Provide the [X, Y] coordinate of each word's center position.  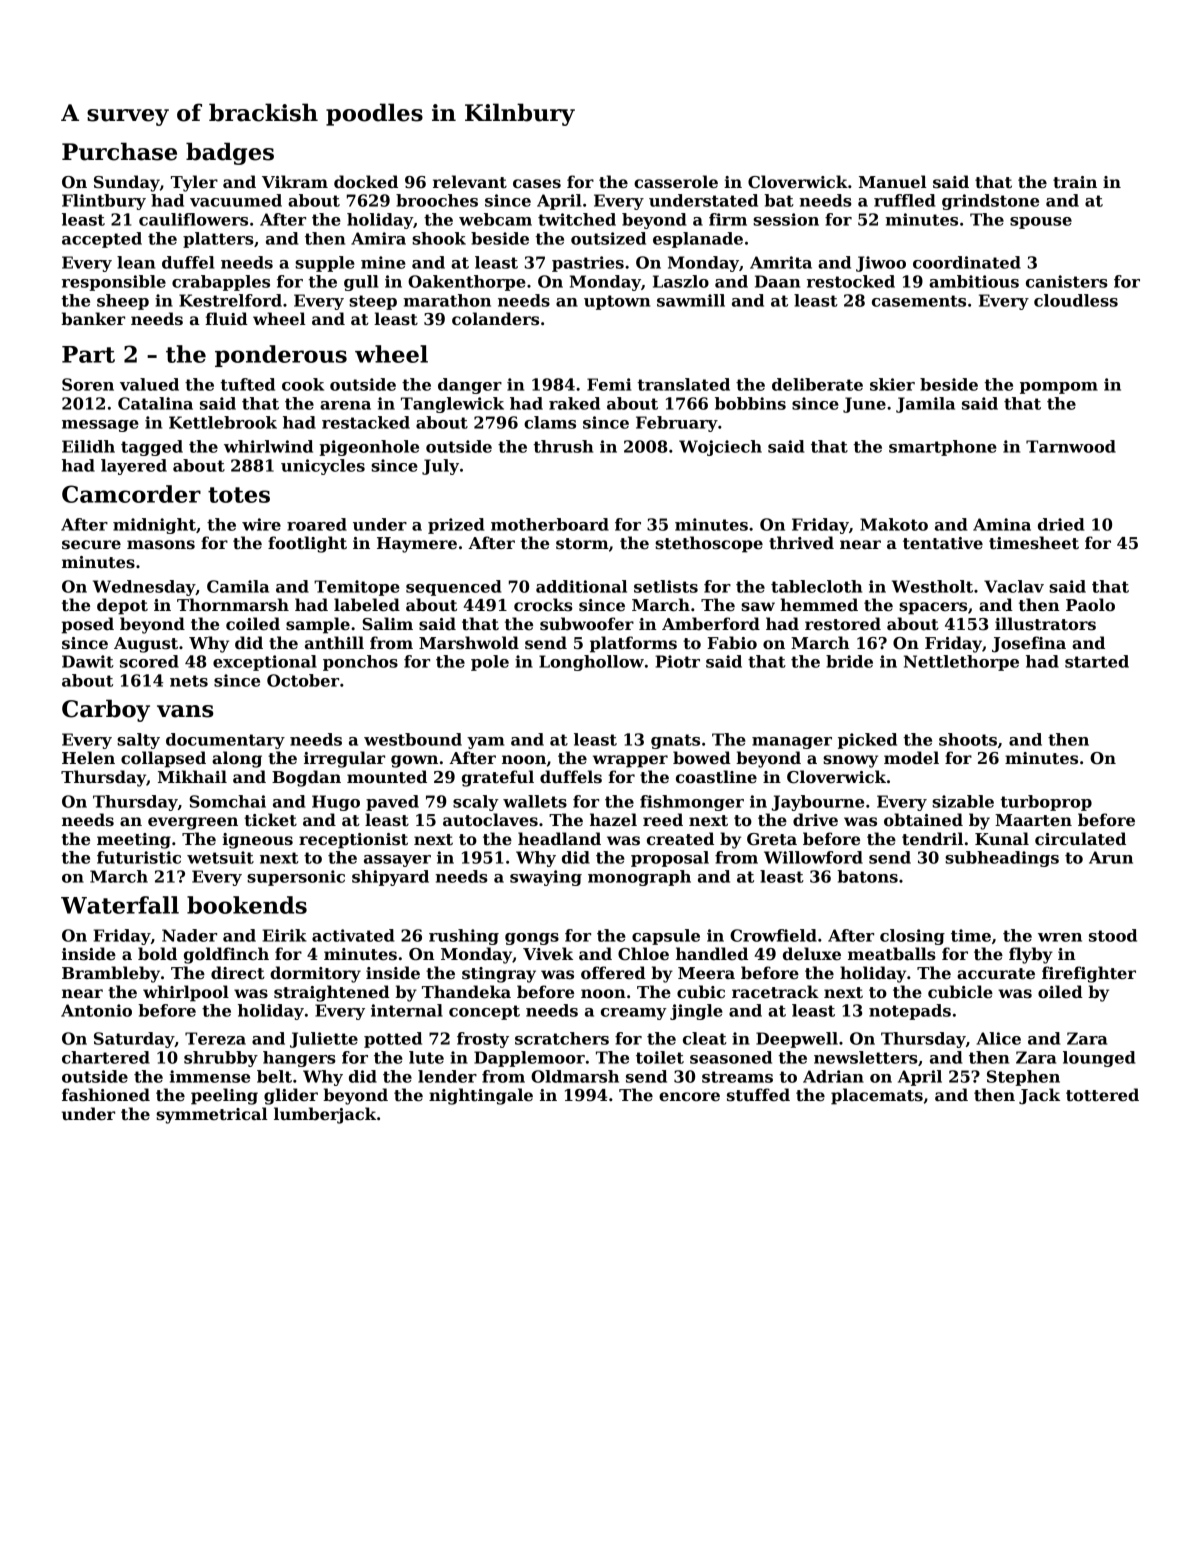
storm [582, 544]
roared [317, 524]
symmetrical [212, 1115]
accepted [102, 240]
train [1075, 182]
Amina [1002, 524]
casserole [676, 182]
